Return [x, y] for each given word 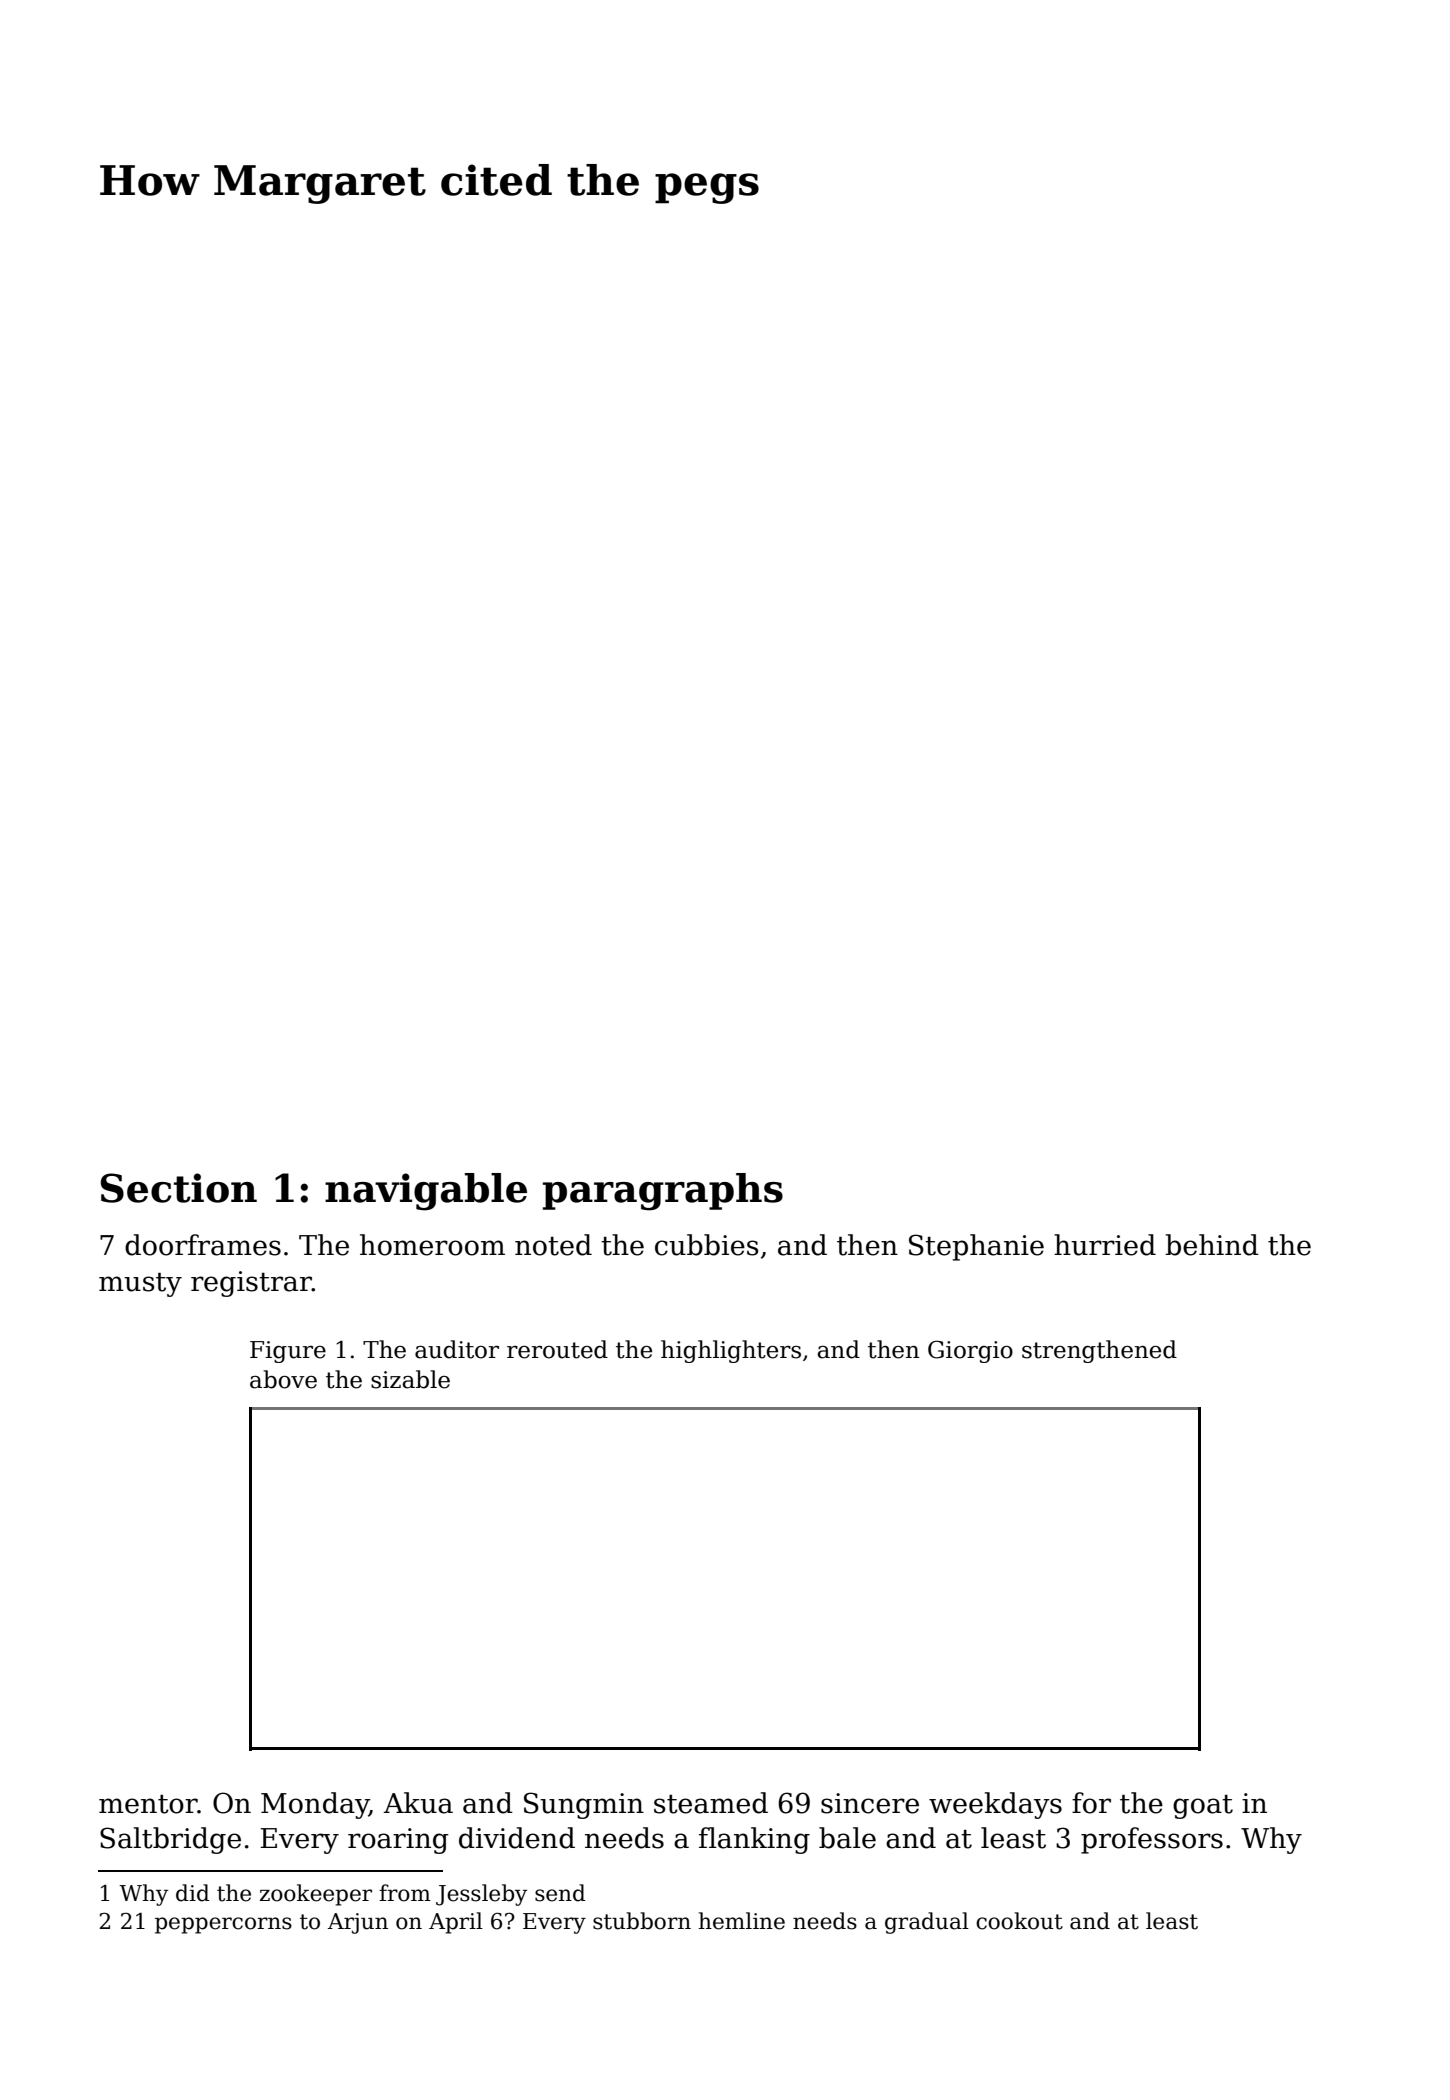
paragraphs [663, 1192]
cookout [1019, 1921]
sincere [870, 1803]
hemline [742, 1921]
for [1091, 1803]
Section [179, 1188]
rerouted [557, 1349]
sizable [410, 1379]
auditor [457, 1349]
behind [1212, 1245]
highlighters [731, 1351]
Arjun [358, 1923]
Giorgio [970, 1351]
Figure [288, 1352]
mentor [148, 1804]
